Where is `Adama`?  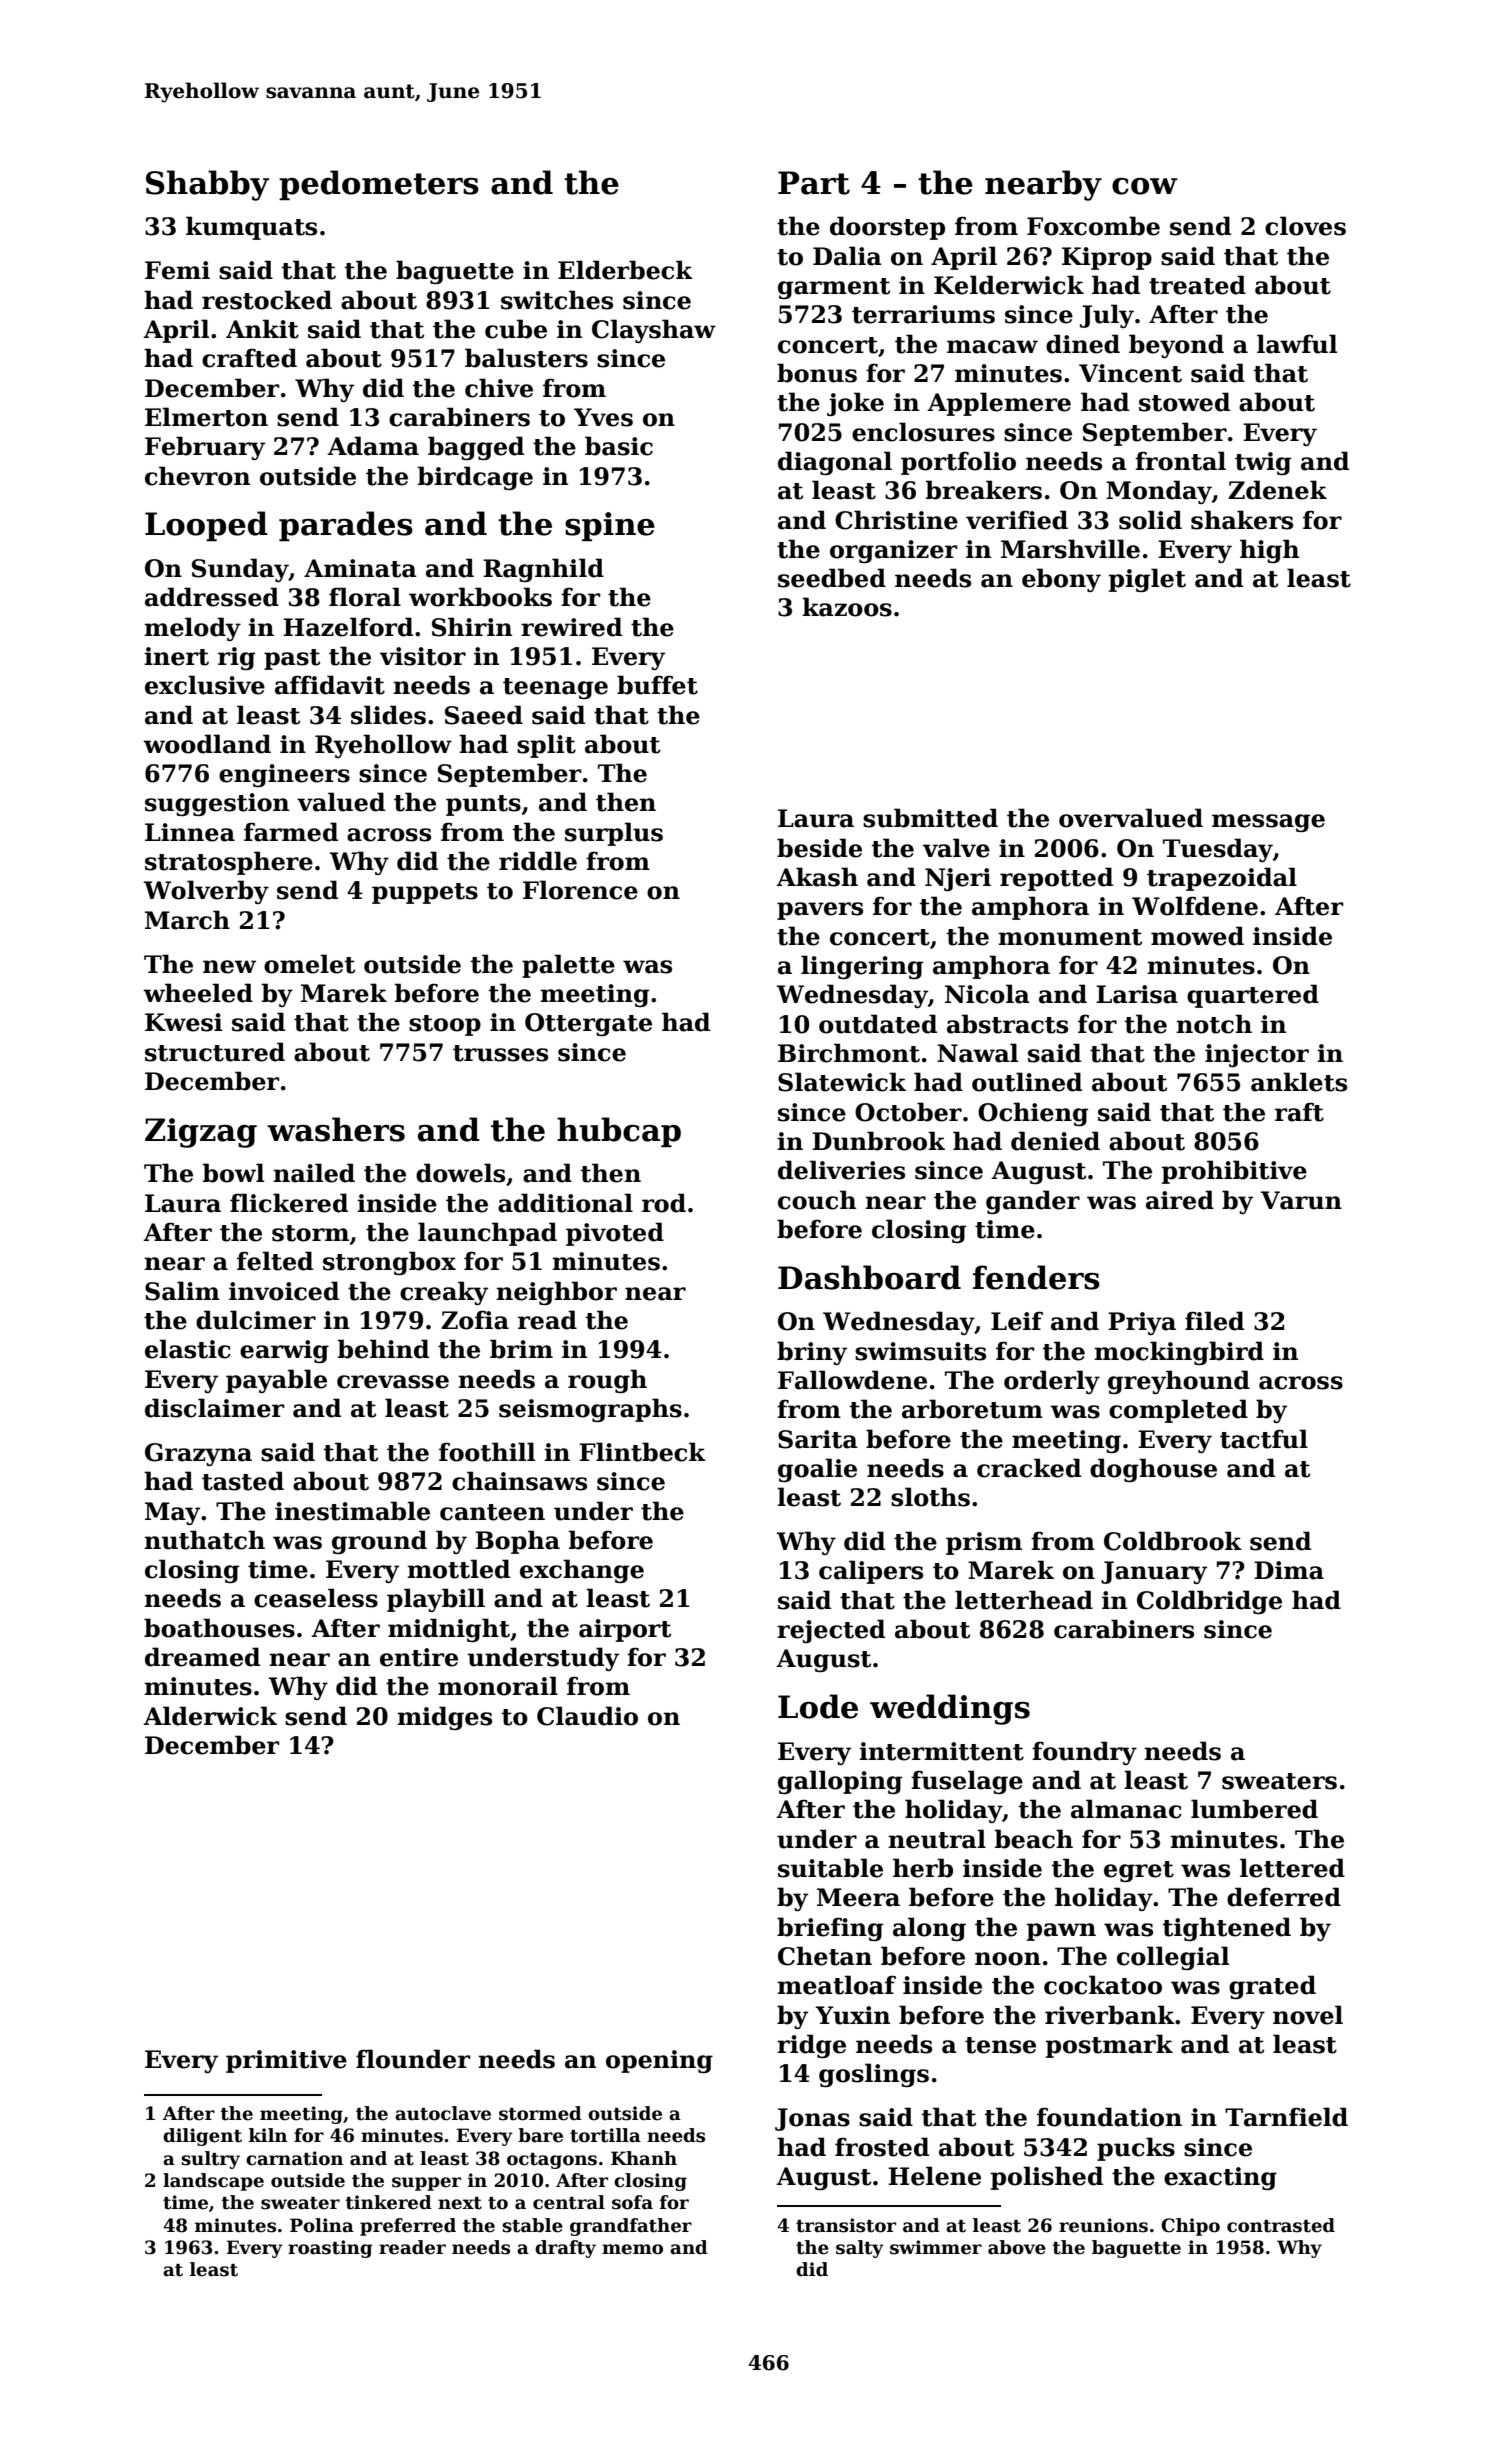 Adama is located at coordinates (373, 446).
